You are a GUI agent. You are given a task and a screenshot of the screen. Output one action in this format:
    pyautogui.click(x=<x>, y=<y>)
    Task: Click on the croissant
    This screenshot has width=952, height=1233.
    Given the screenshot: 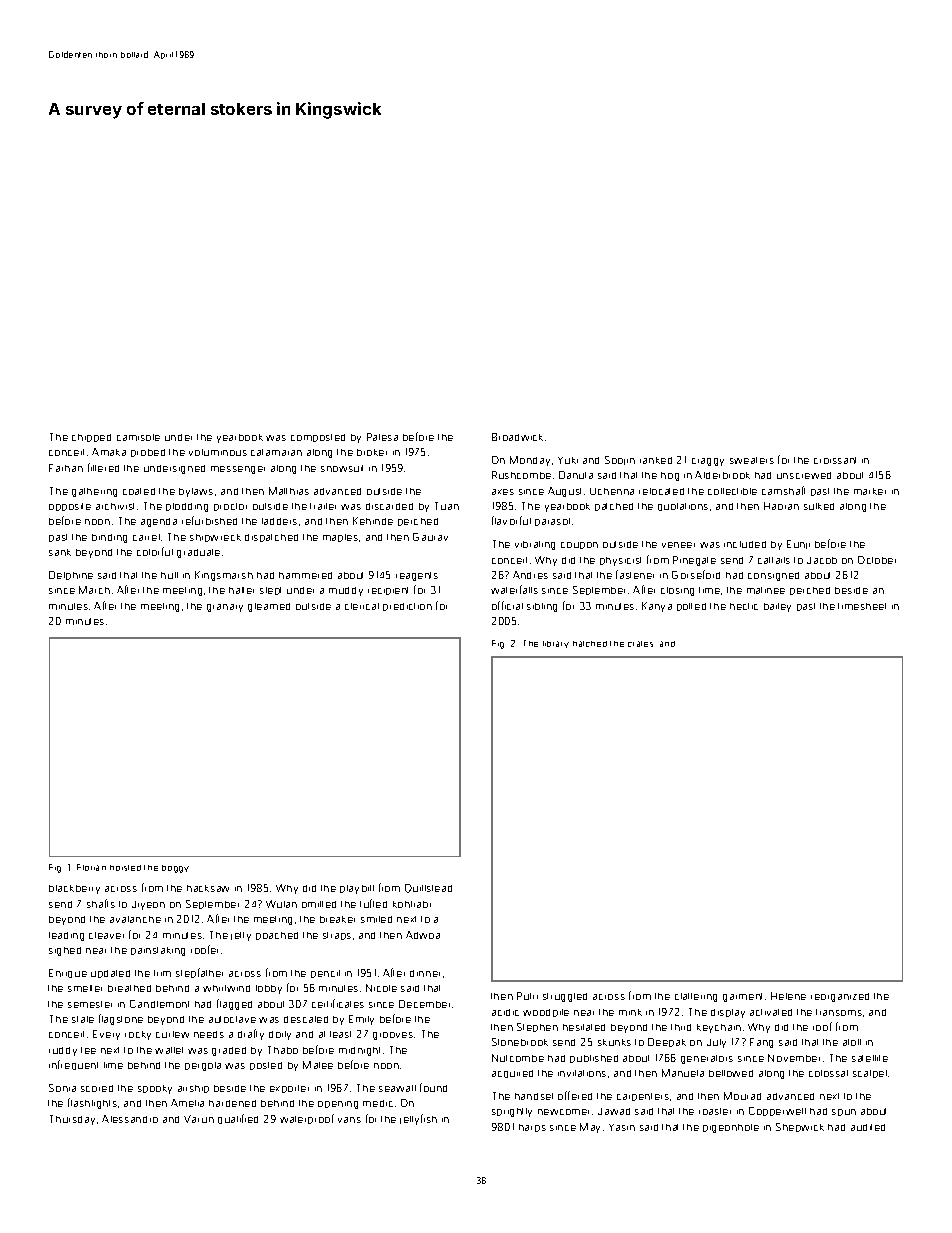 What is the action you would take?
    pyautogui.click(x=835, y=460)
